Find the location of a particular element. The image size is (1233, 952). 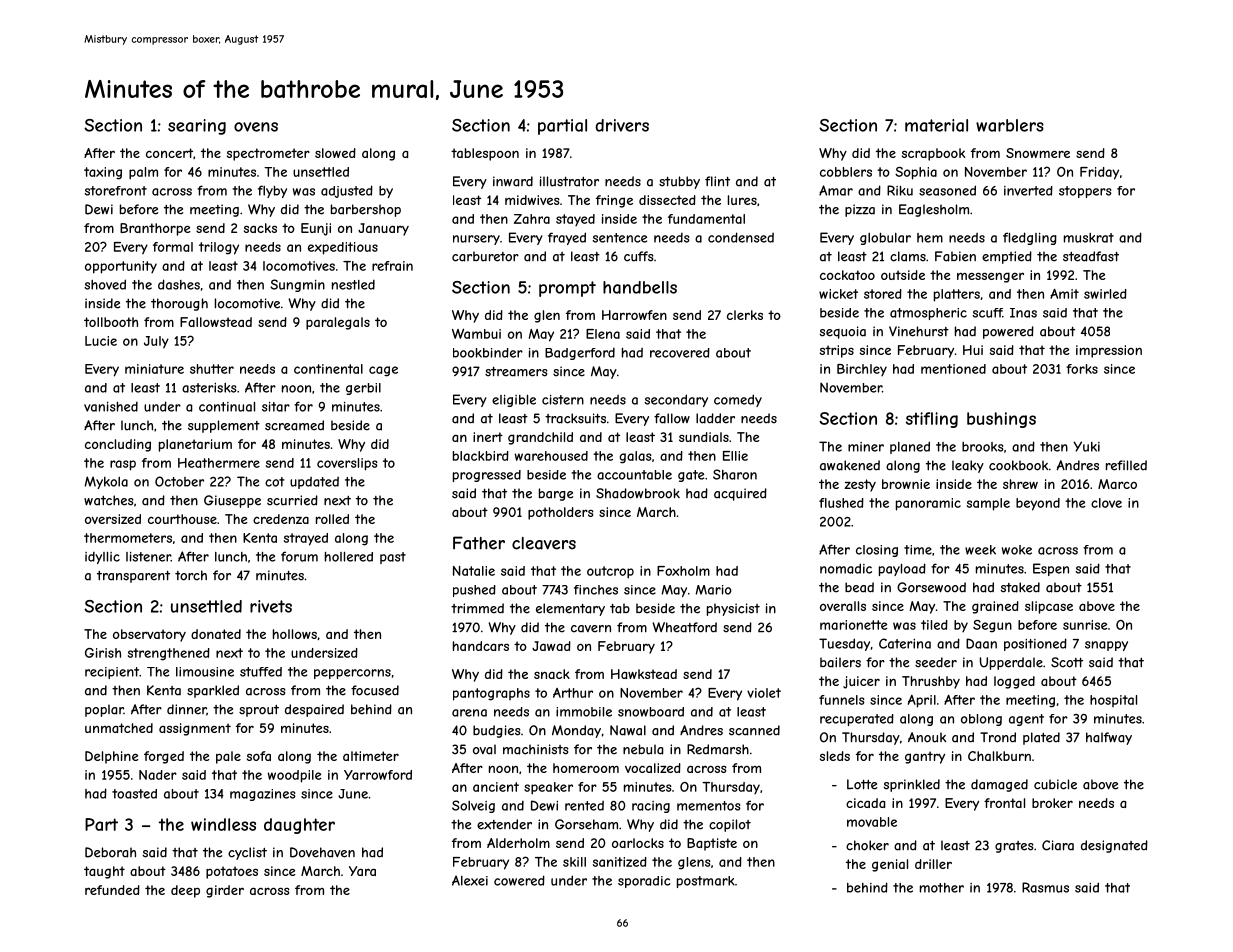

muskrat is located at coordinates (1089, 238).
